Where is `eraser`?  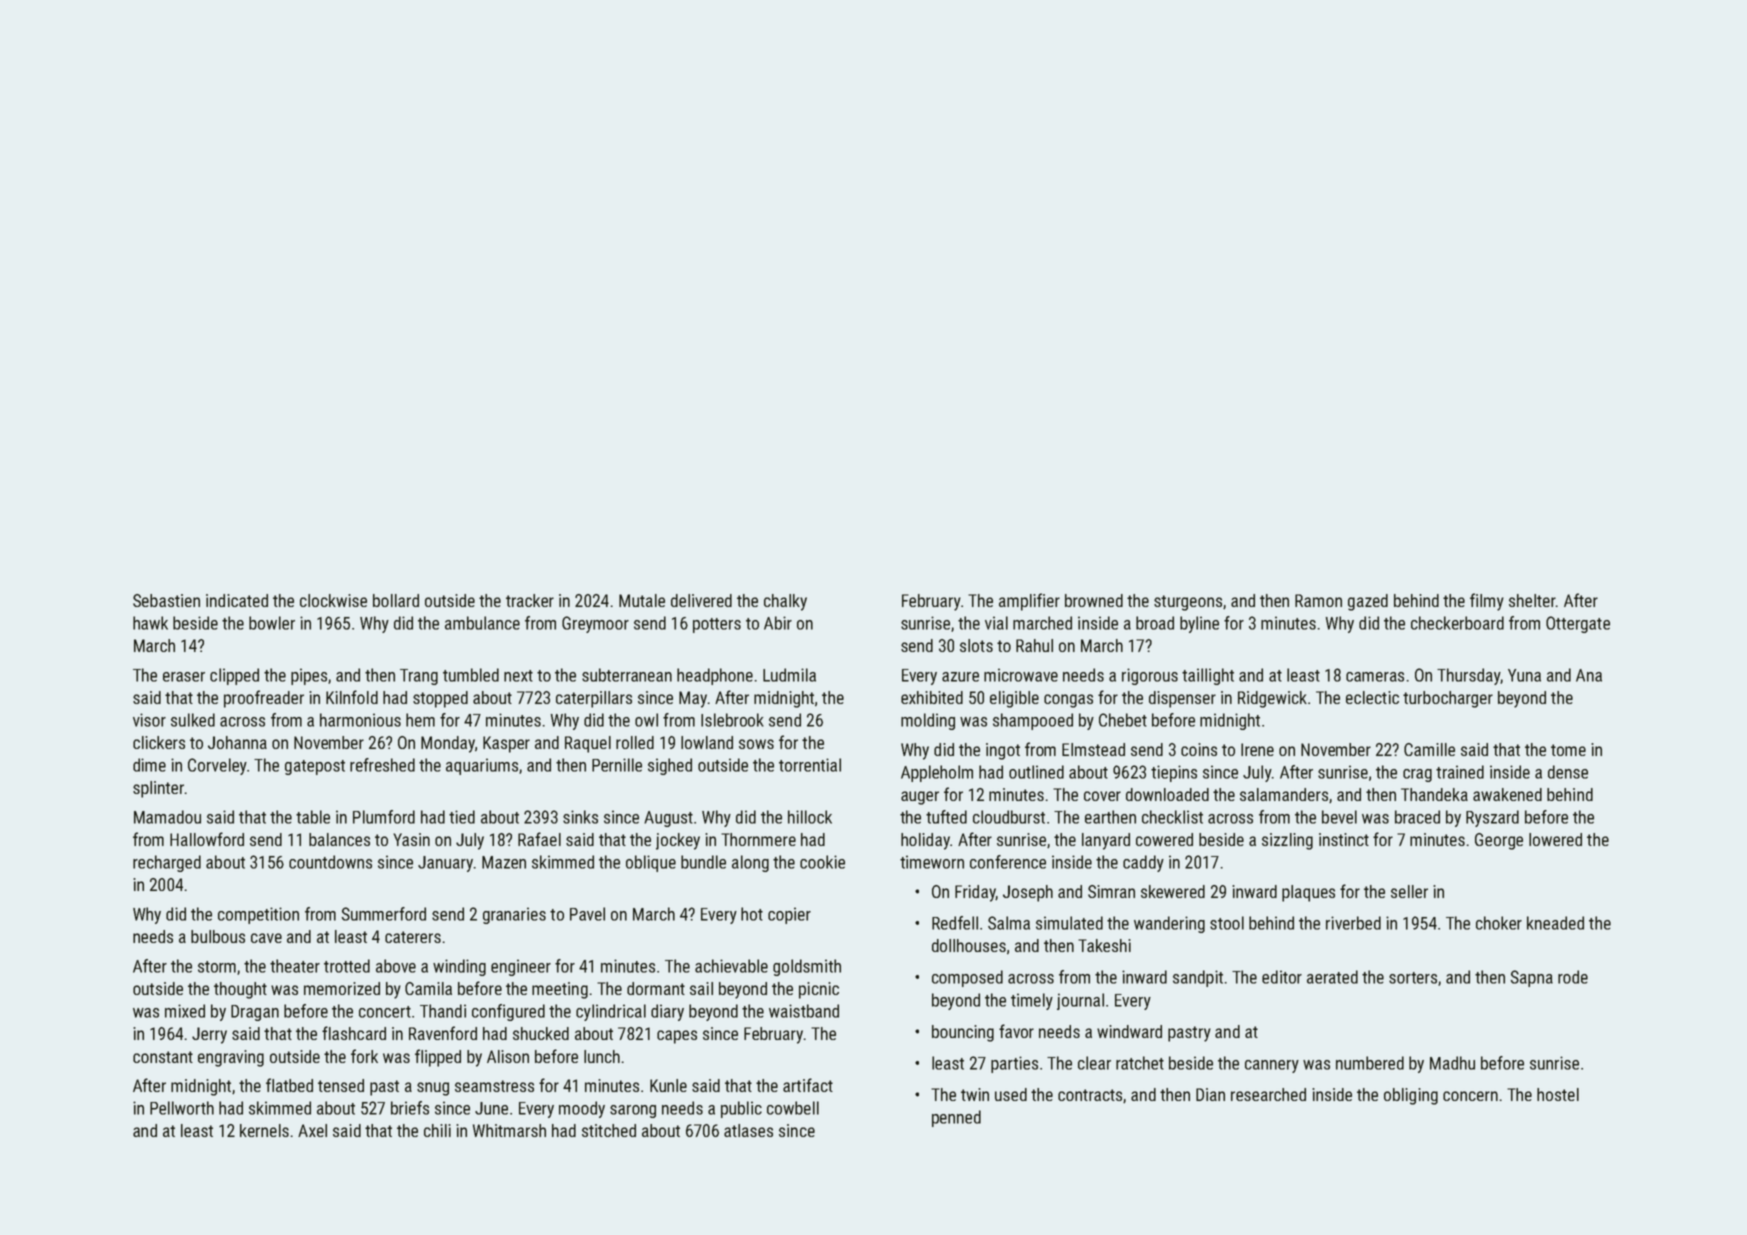
eraser is located at coordinates (184, 677).
